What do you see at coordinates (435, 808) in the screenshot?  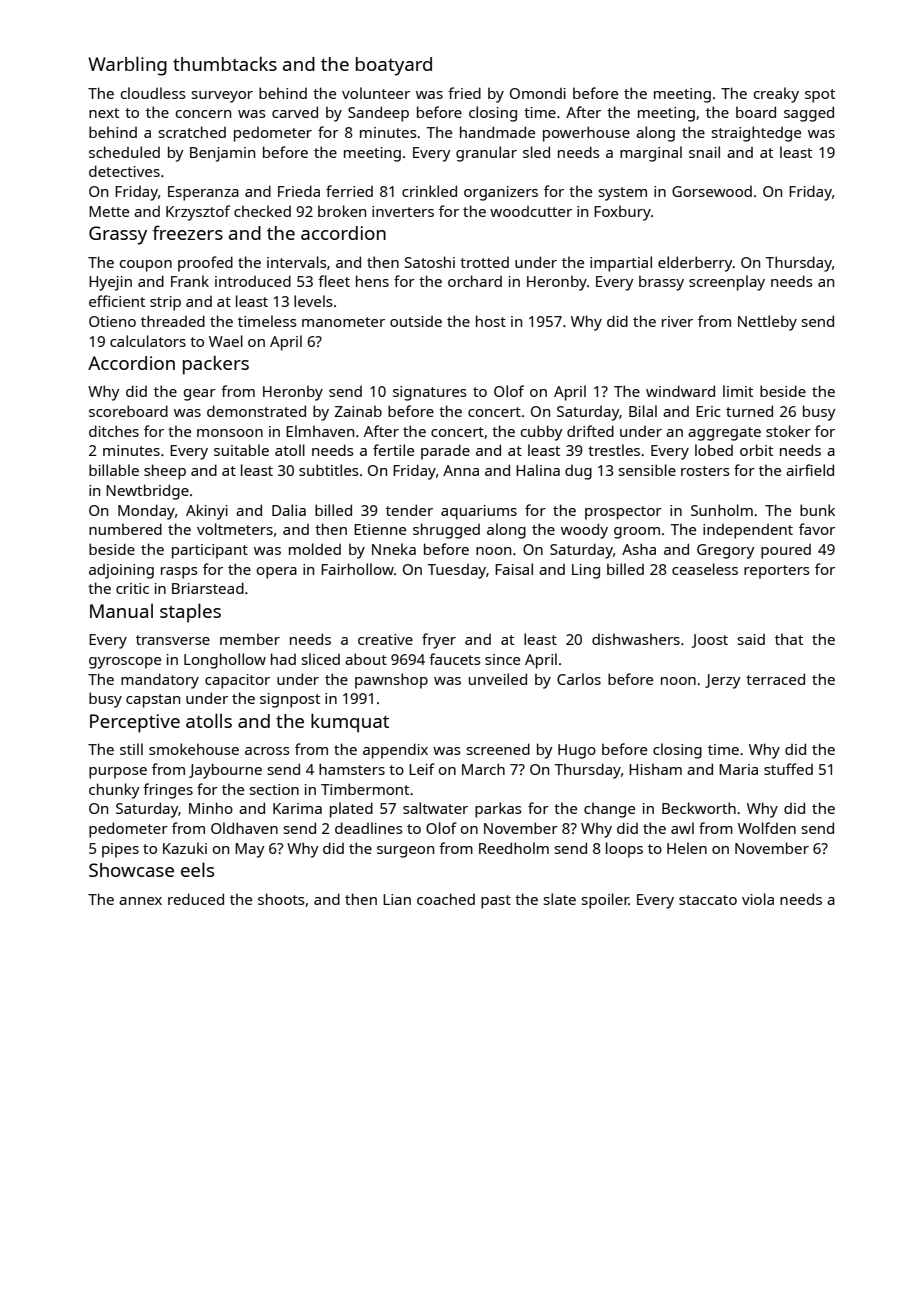 I see `saltwater` at bounding box center [435, 808].
